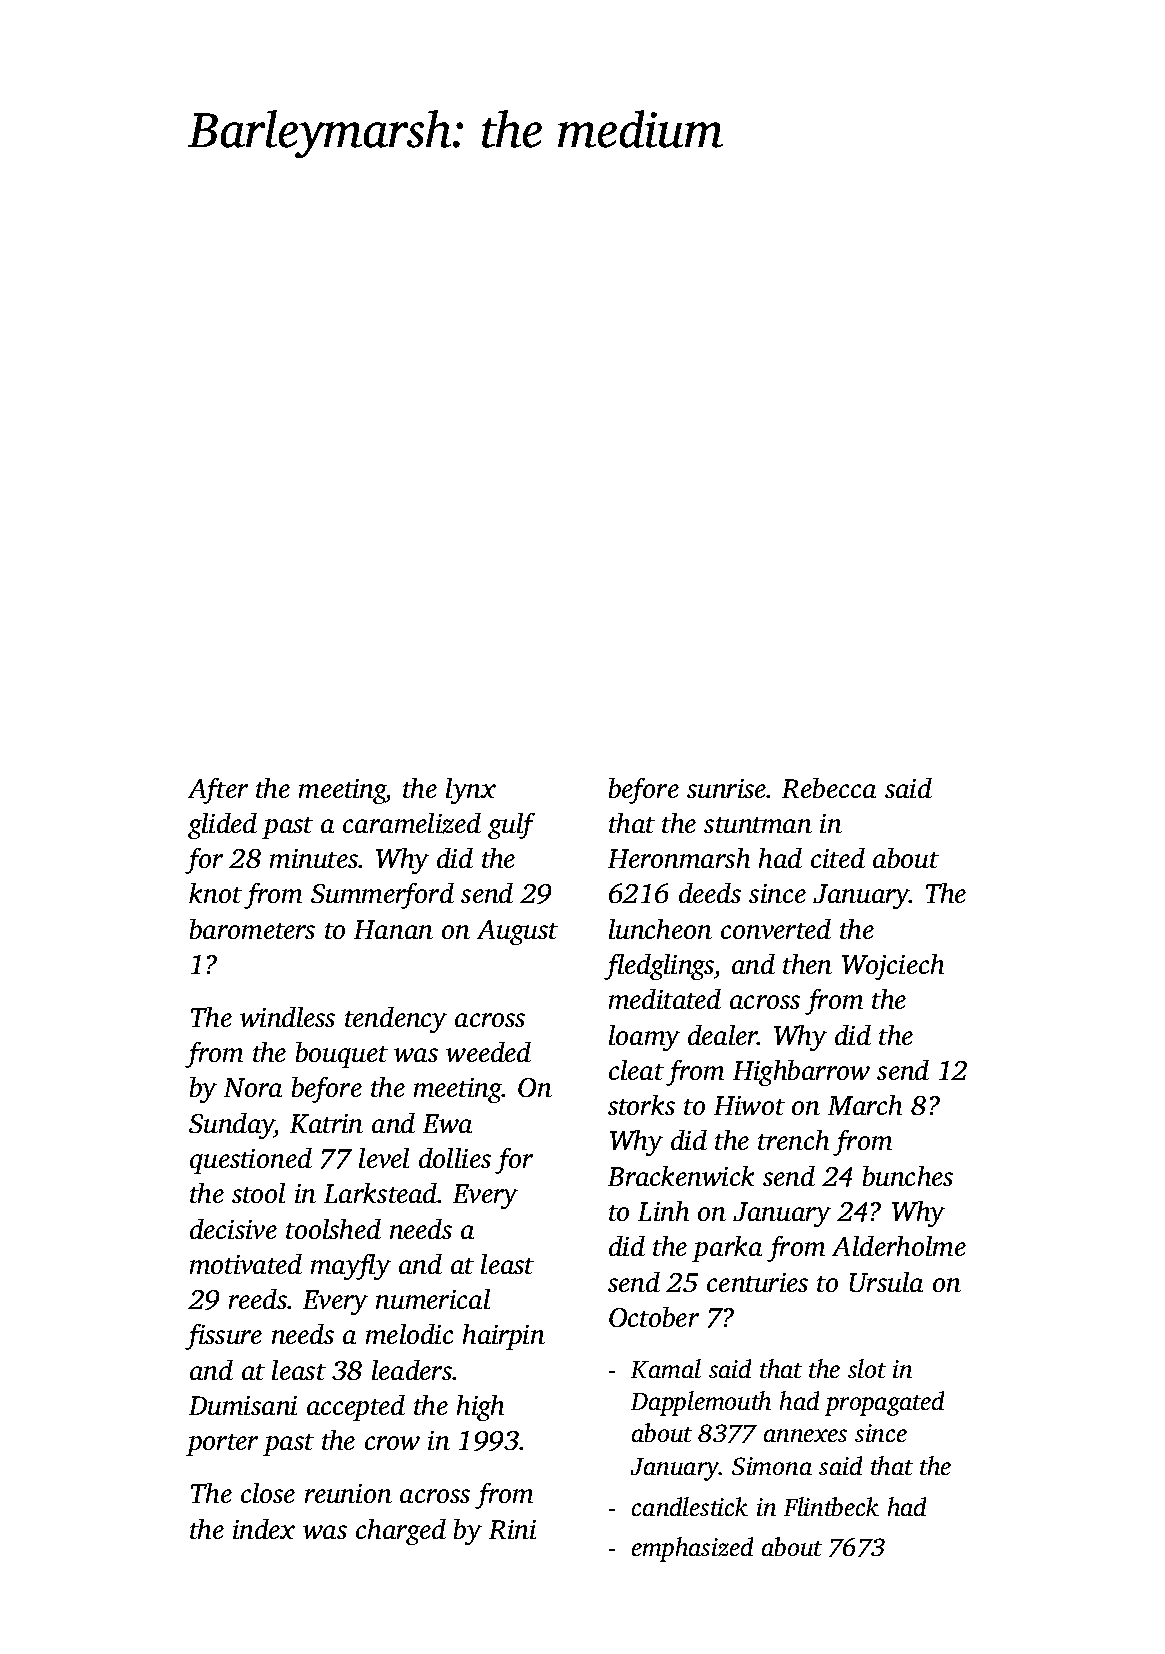  I want to click on index, so click(264, 1529).
